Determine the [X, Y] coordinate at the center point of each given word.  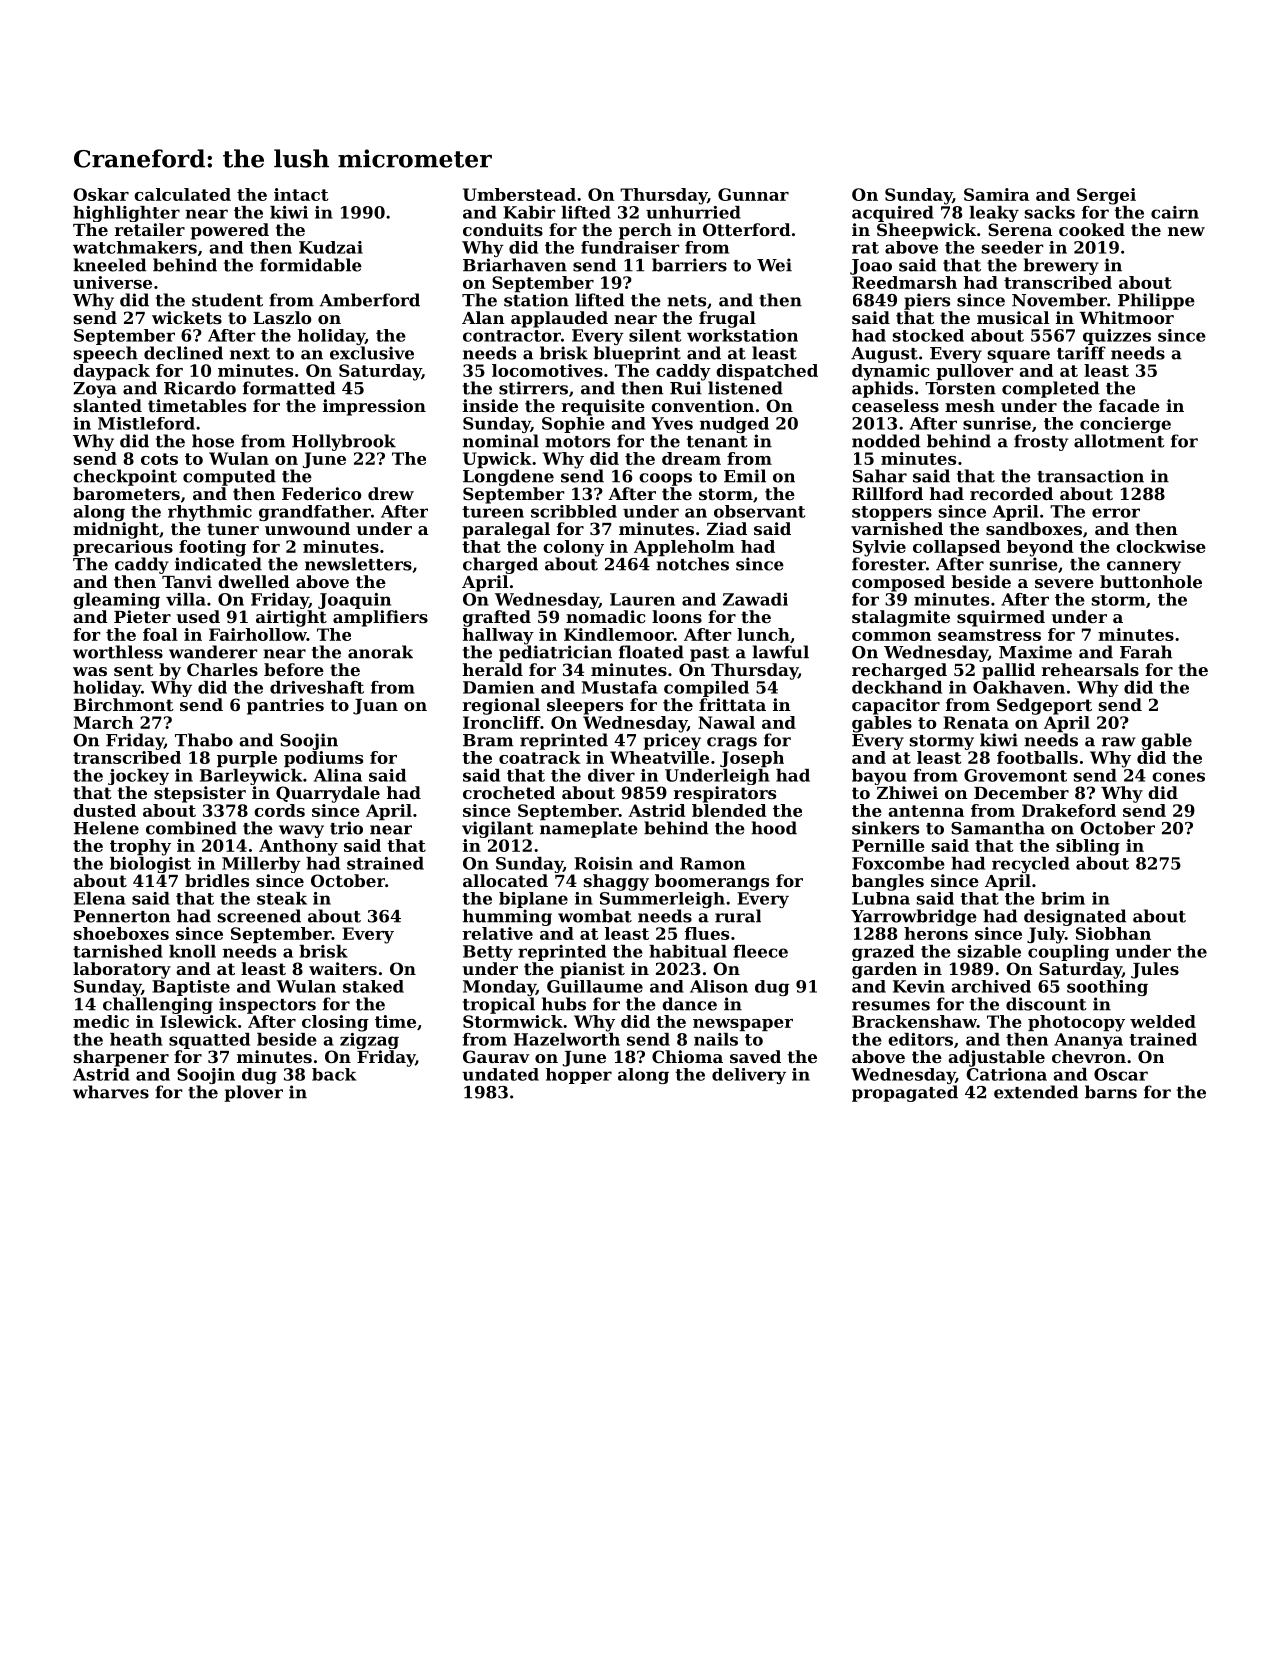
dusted [104, 810]
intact [301, 194]
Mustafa [619, 687]
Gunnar [753, 194]
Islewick [198, 1021]
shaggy [616, 882]
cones [1178, 777]
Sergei [1106, 196]
